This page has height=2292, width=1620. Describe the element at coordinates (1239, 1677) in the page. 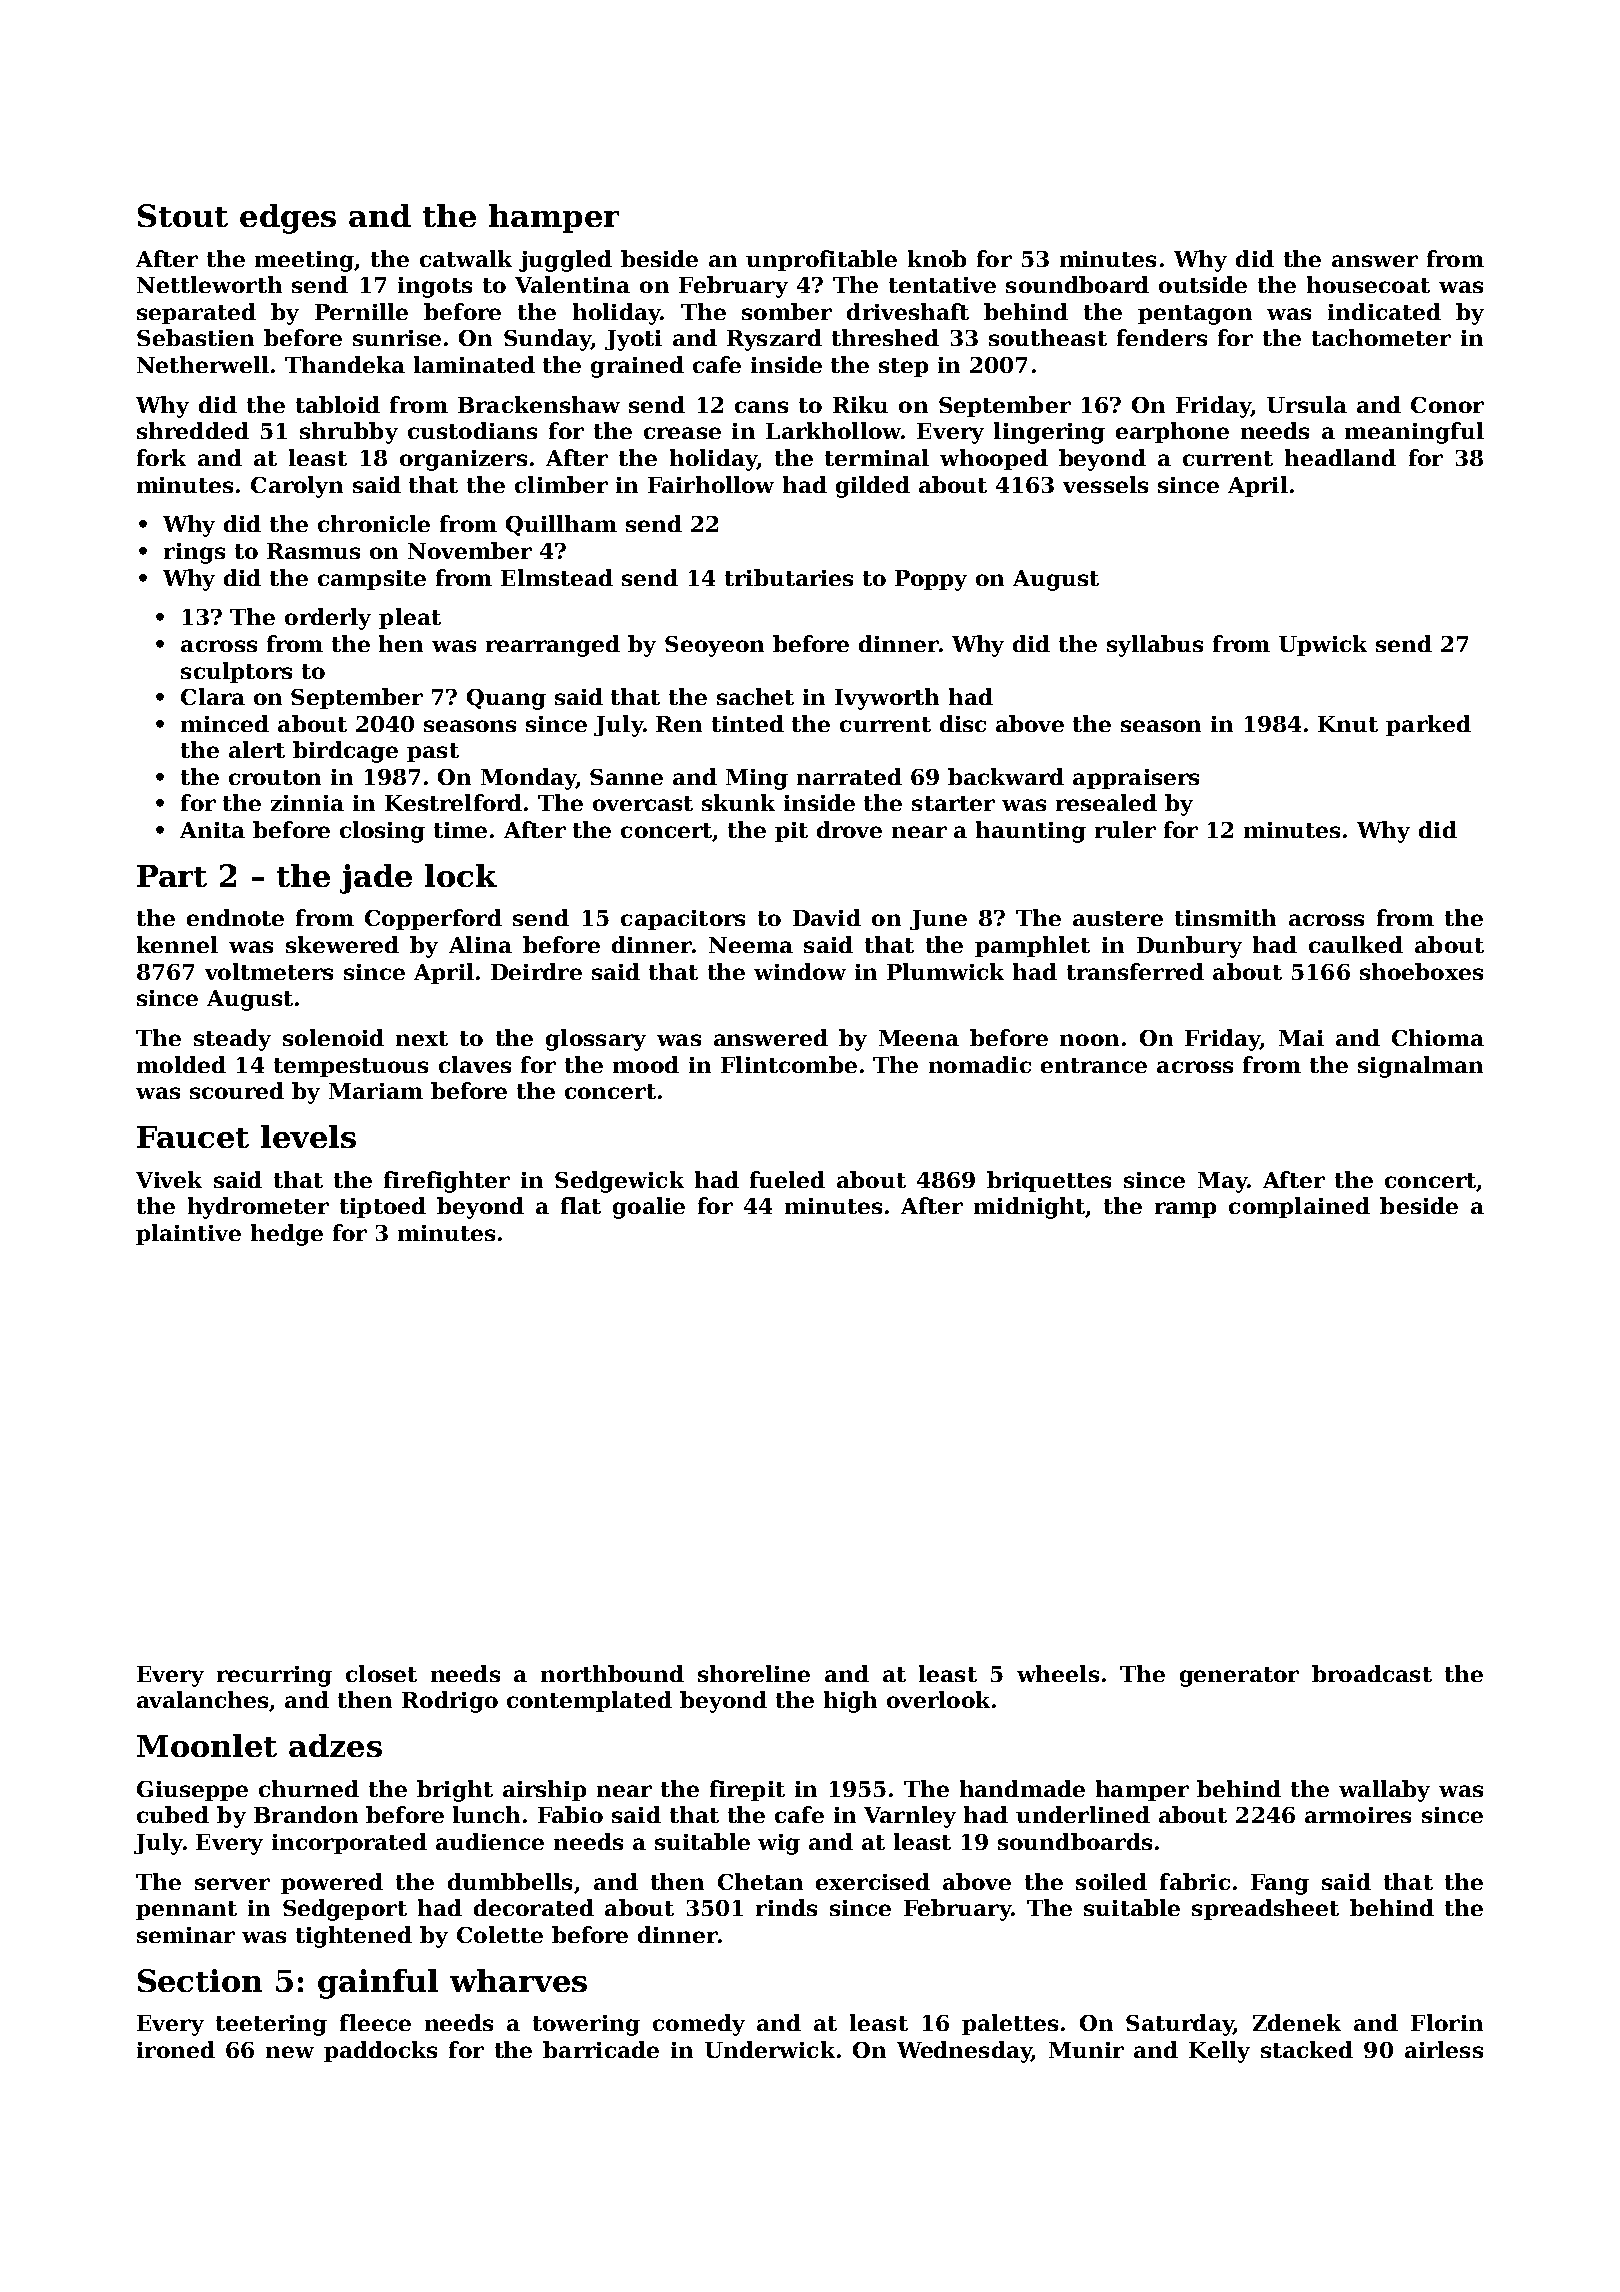

I see `generator` at that location.
